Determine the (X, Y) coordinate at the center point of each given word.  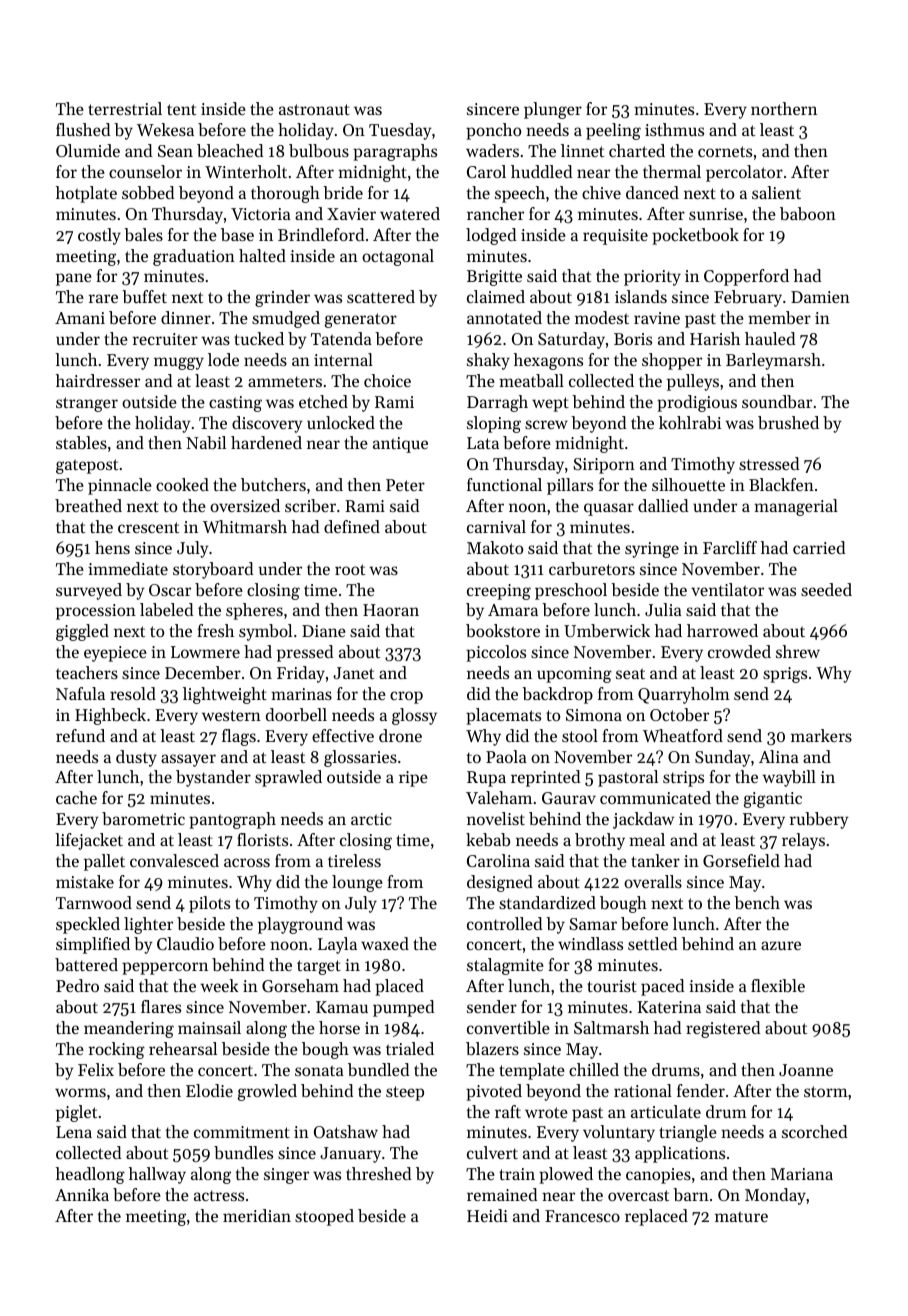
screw (546, 424)
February (748, 298)
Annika (82, 1194)
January (350, 1155)
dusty (136, 758)
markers (821, 735)
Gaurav (569, 798)
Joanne (806, 1070)
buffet (144, 296)
